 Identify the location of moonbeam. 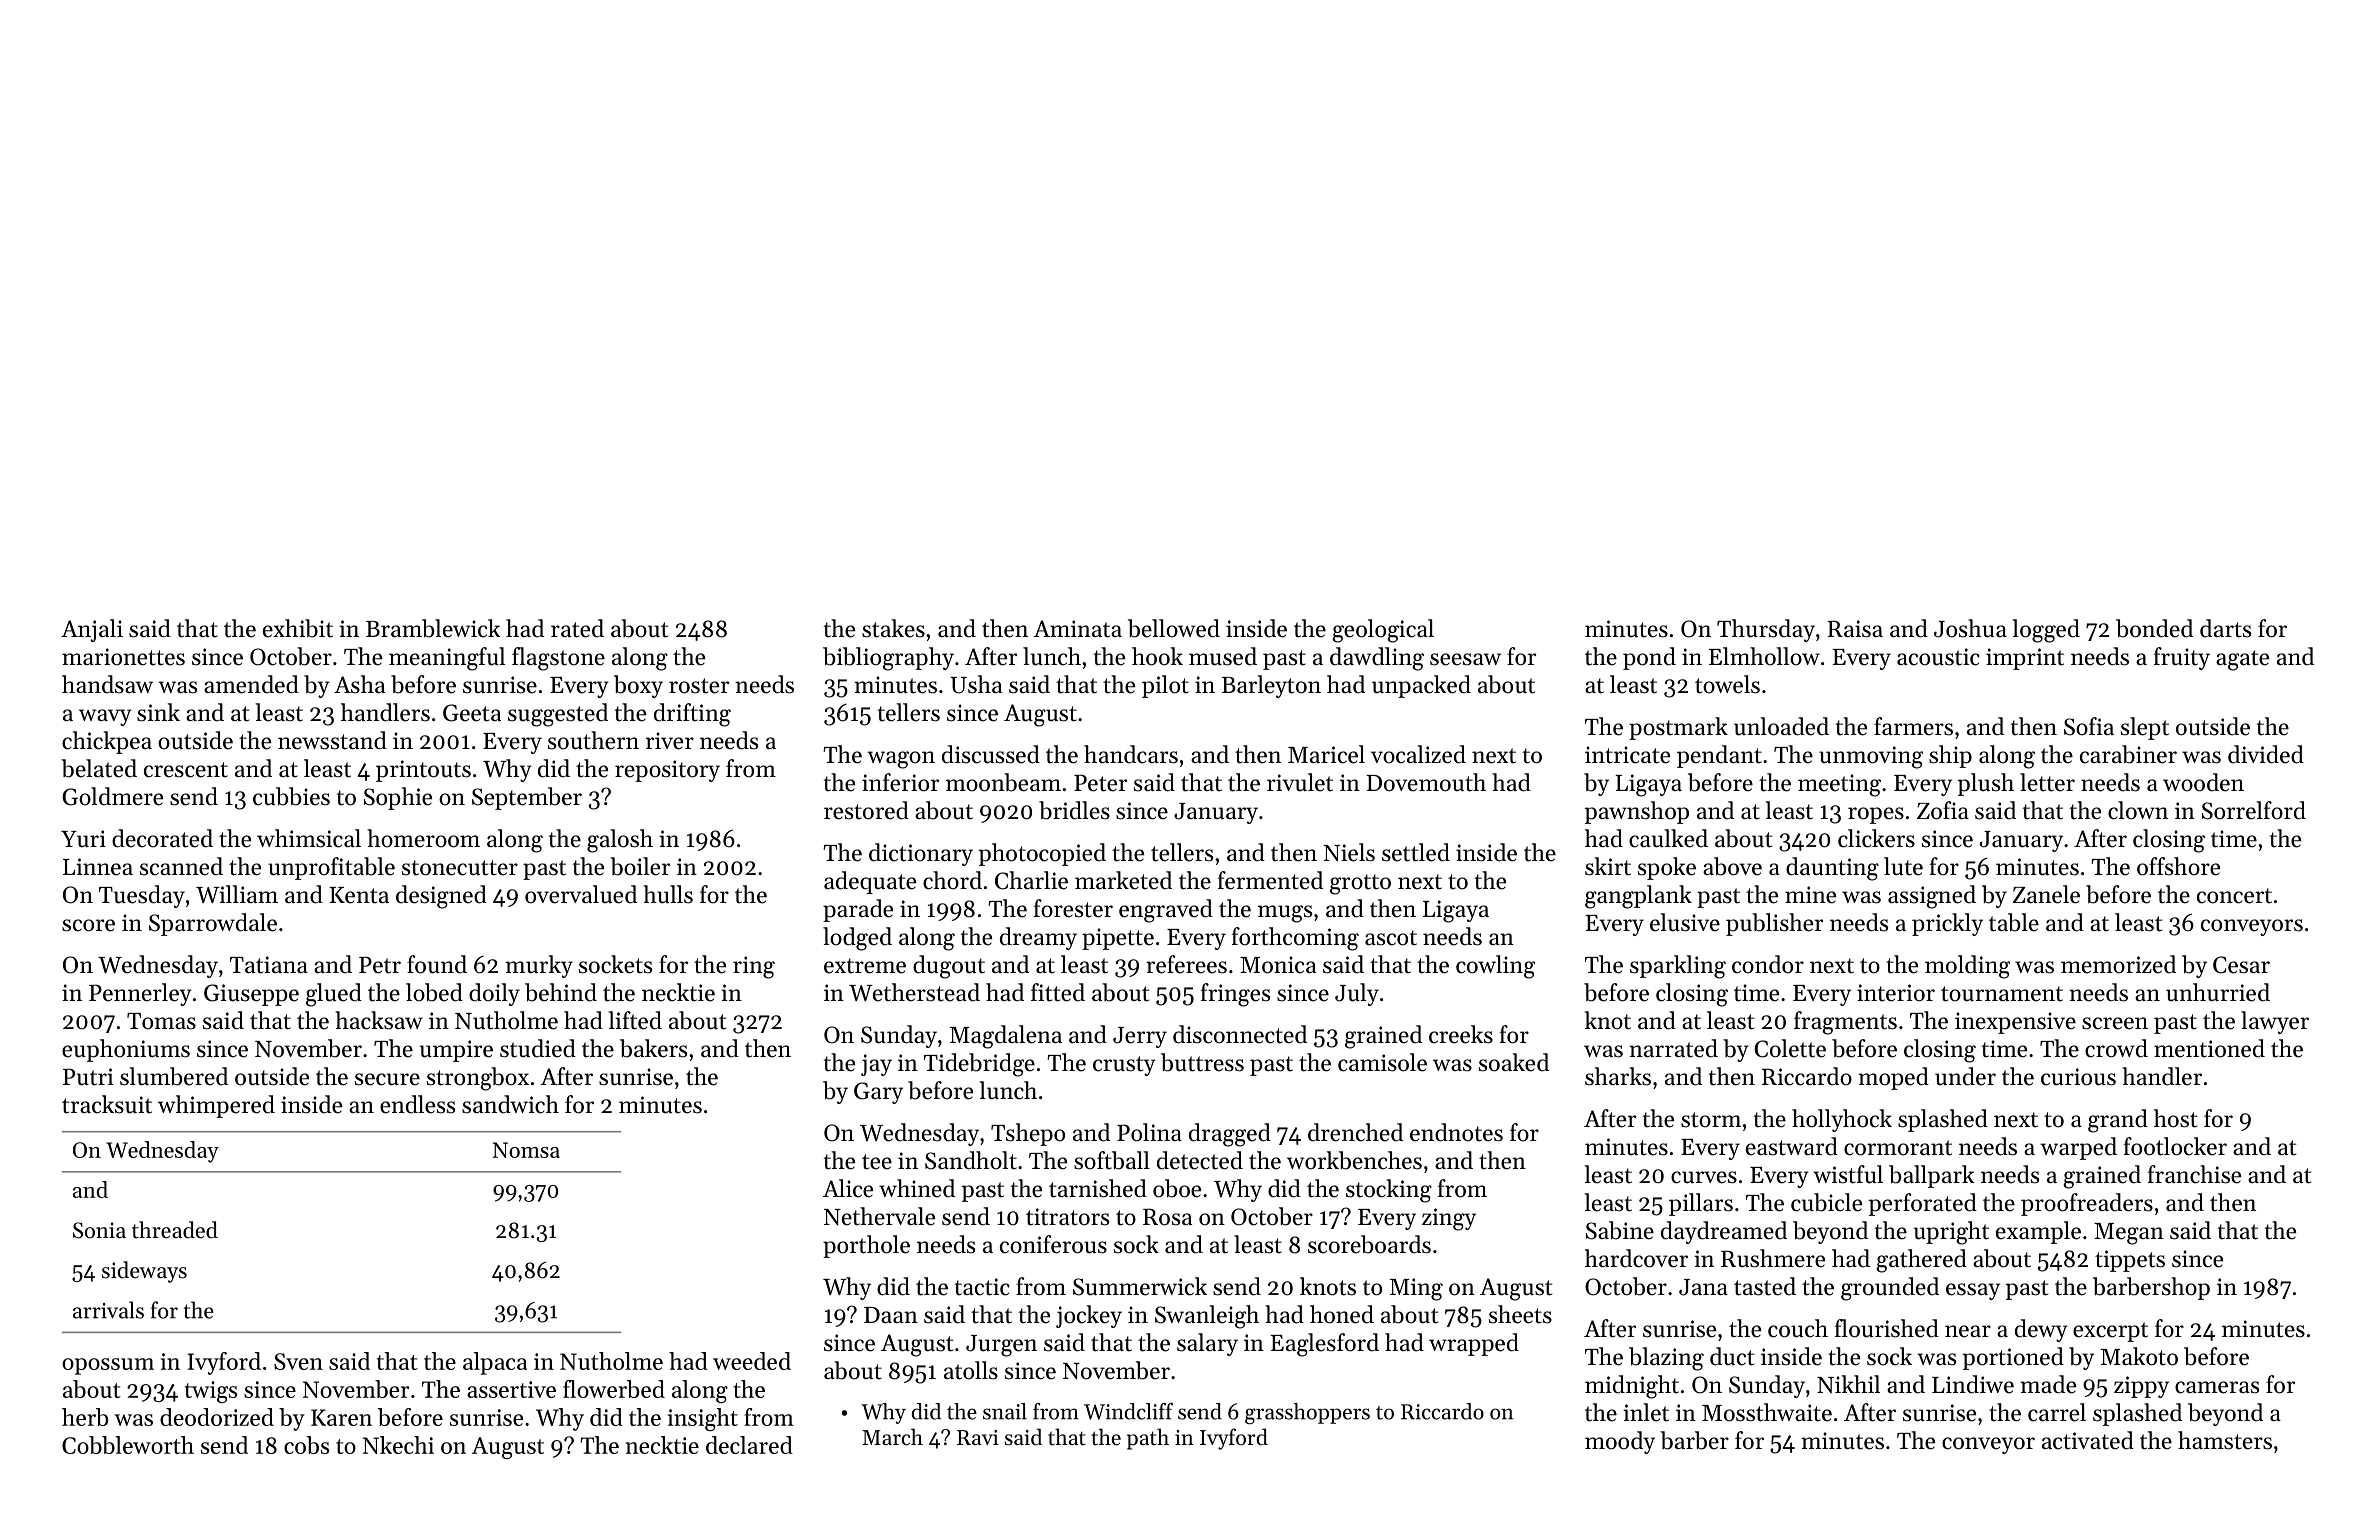
(1003, 782).
